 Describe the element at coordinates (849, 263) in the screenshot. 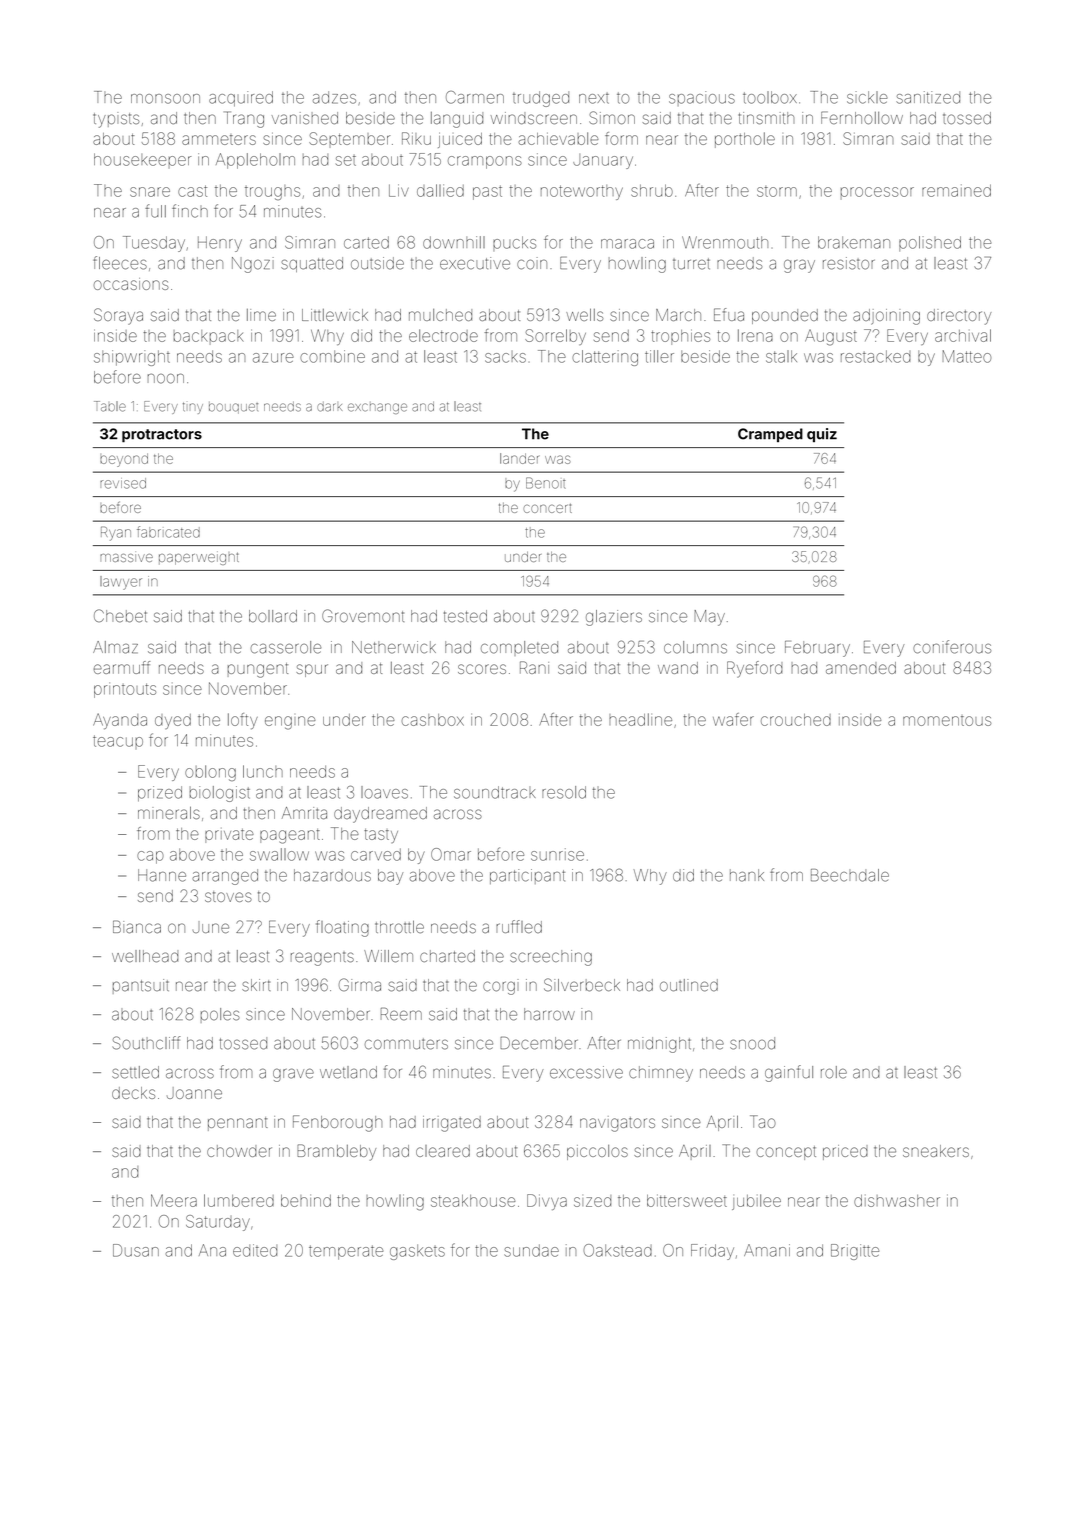

I see `resistor` at that location.
